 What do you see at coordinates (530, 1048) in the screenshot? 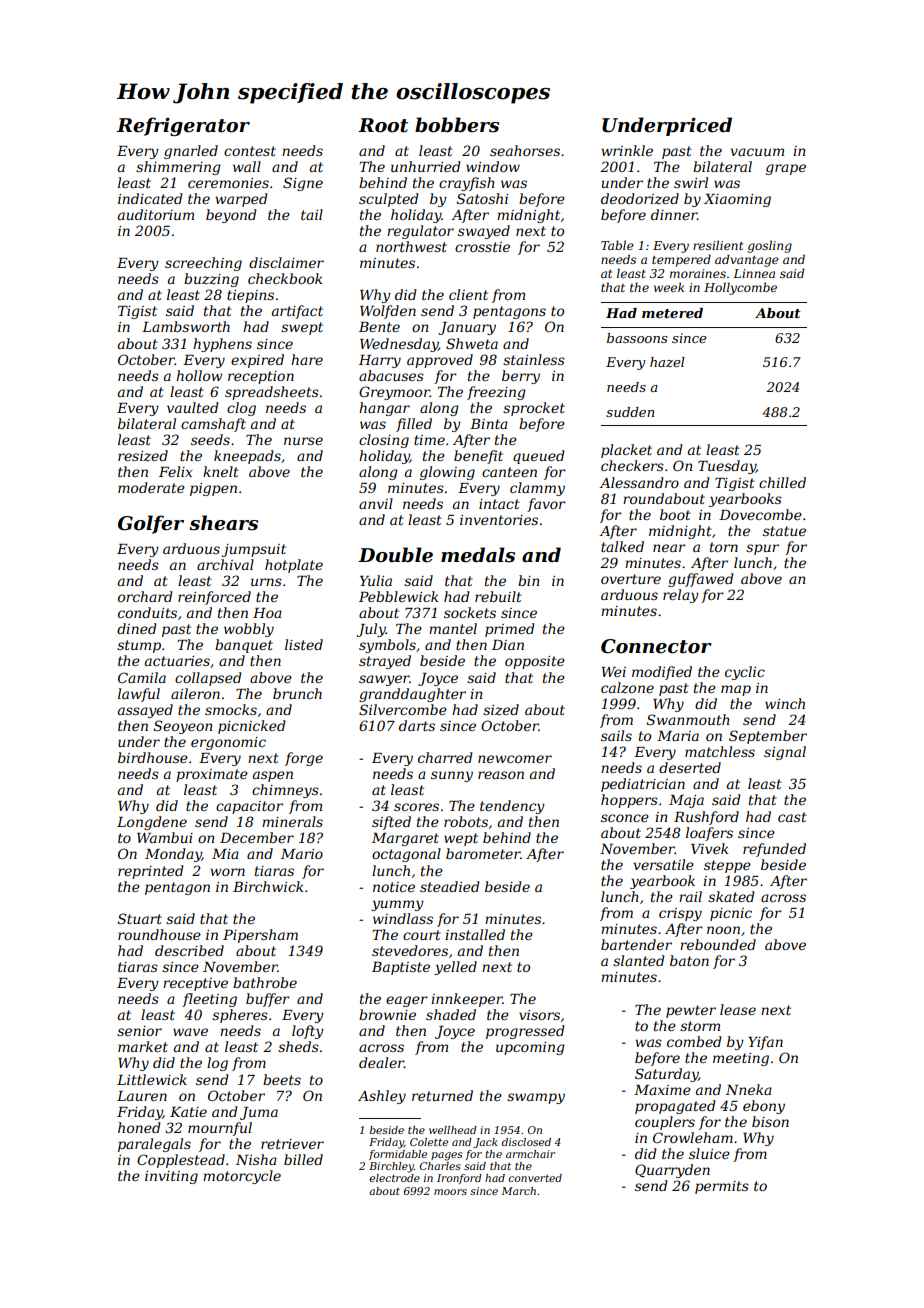
I see `upcoming` at bounding box center [530, 1048].
